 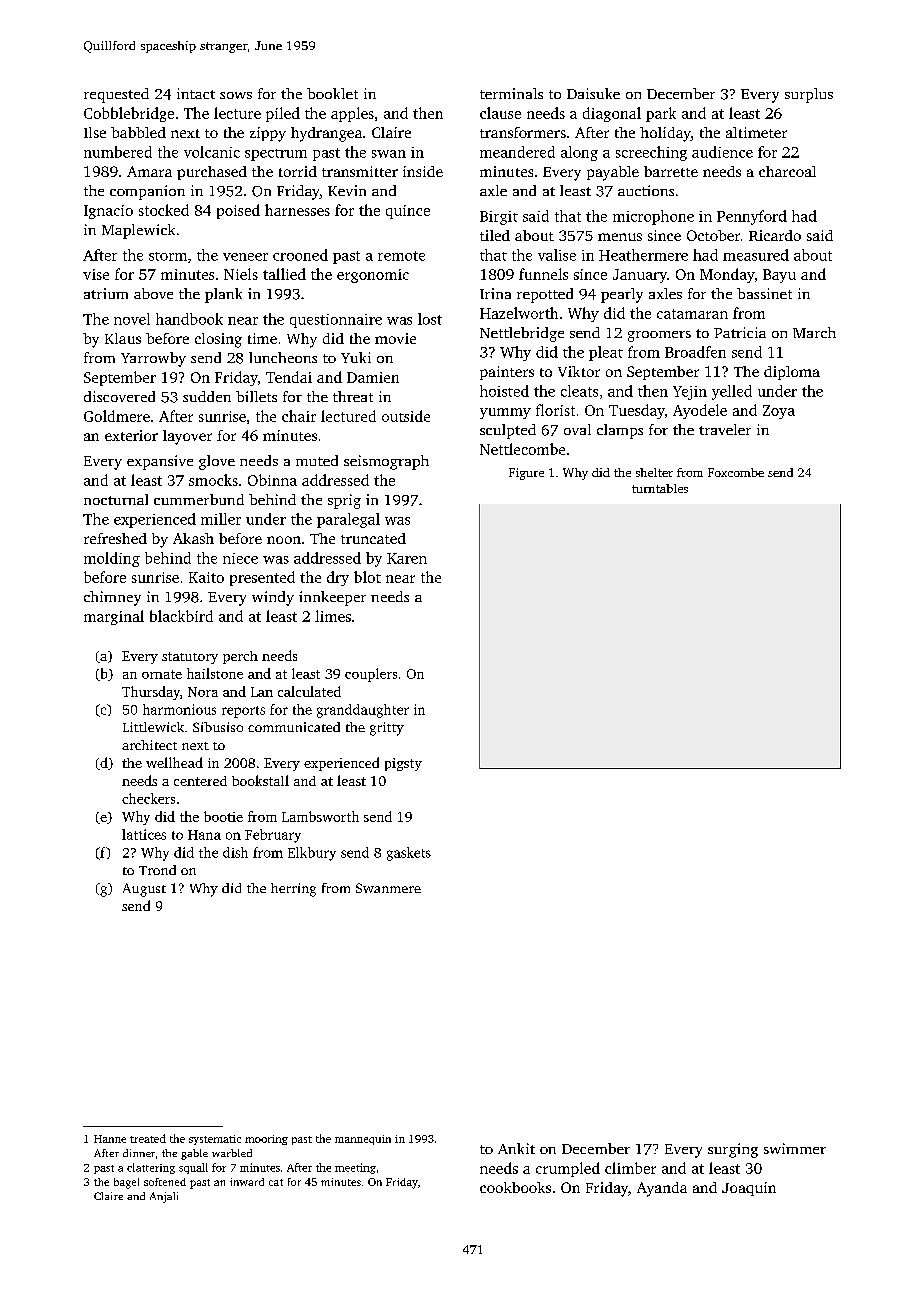 I want to click on gaskets, so click(x=409, y=854).
